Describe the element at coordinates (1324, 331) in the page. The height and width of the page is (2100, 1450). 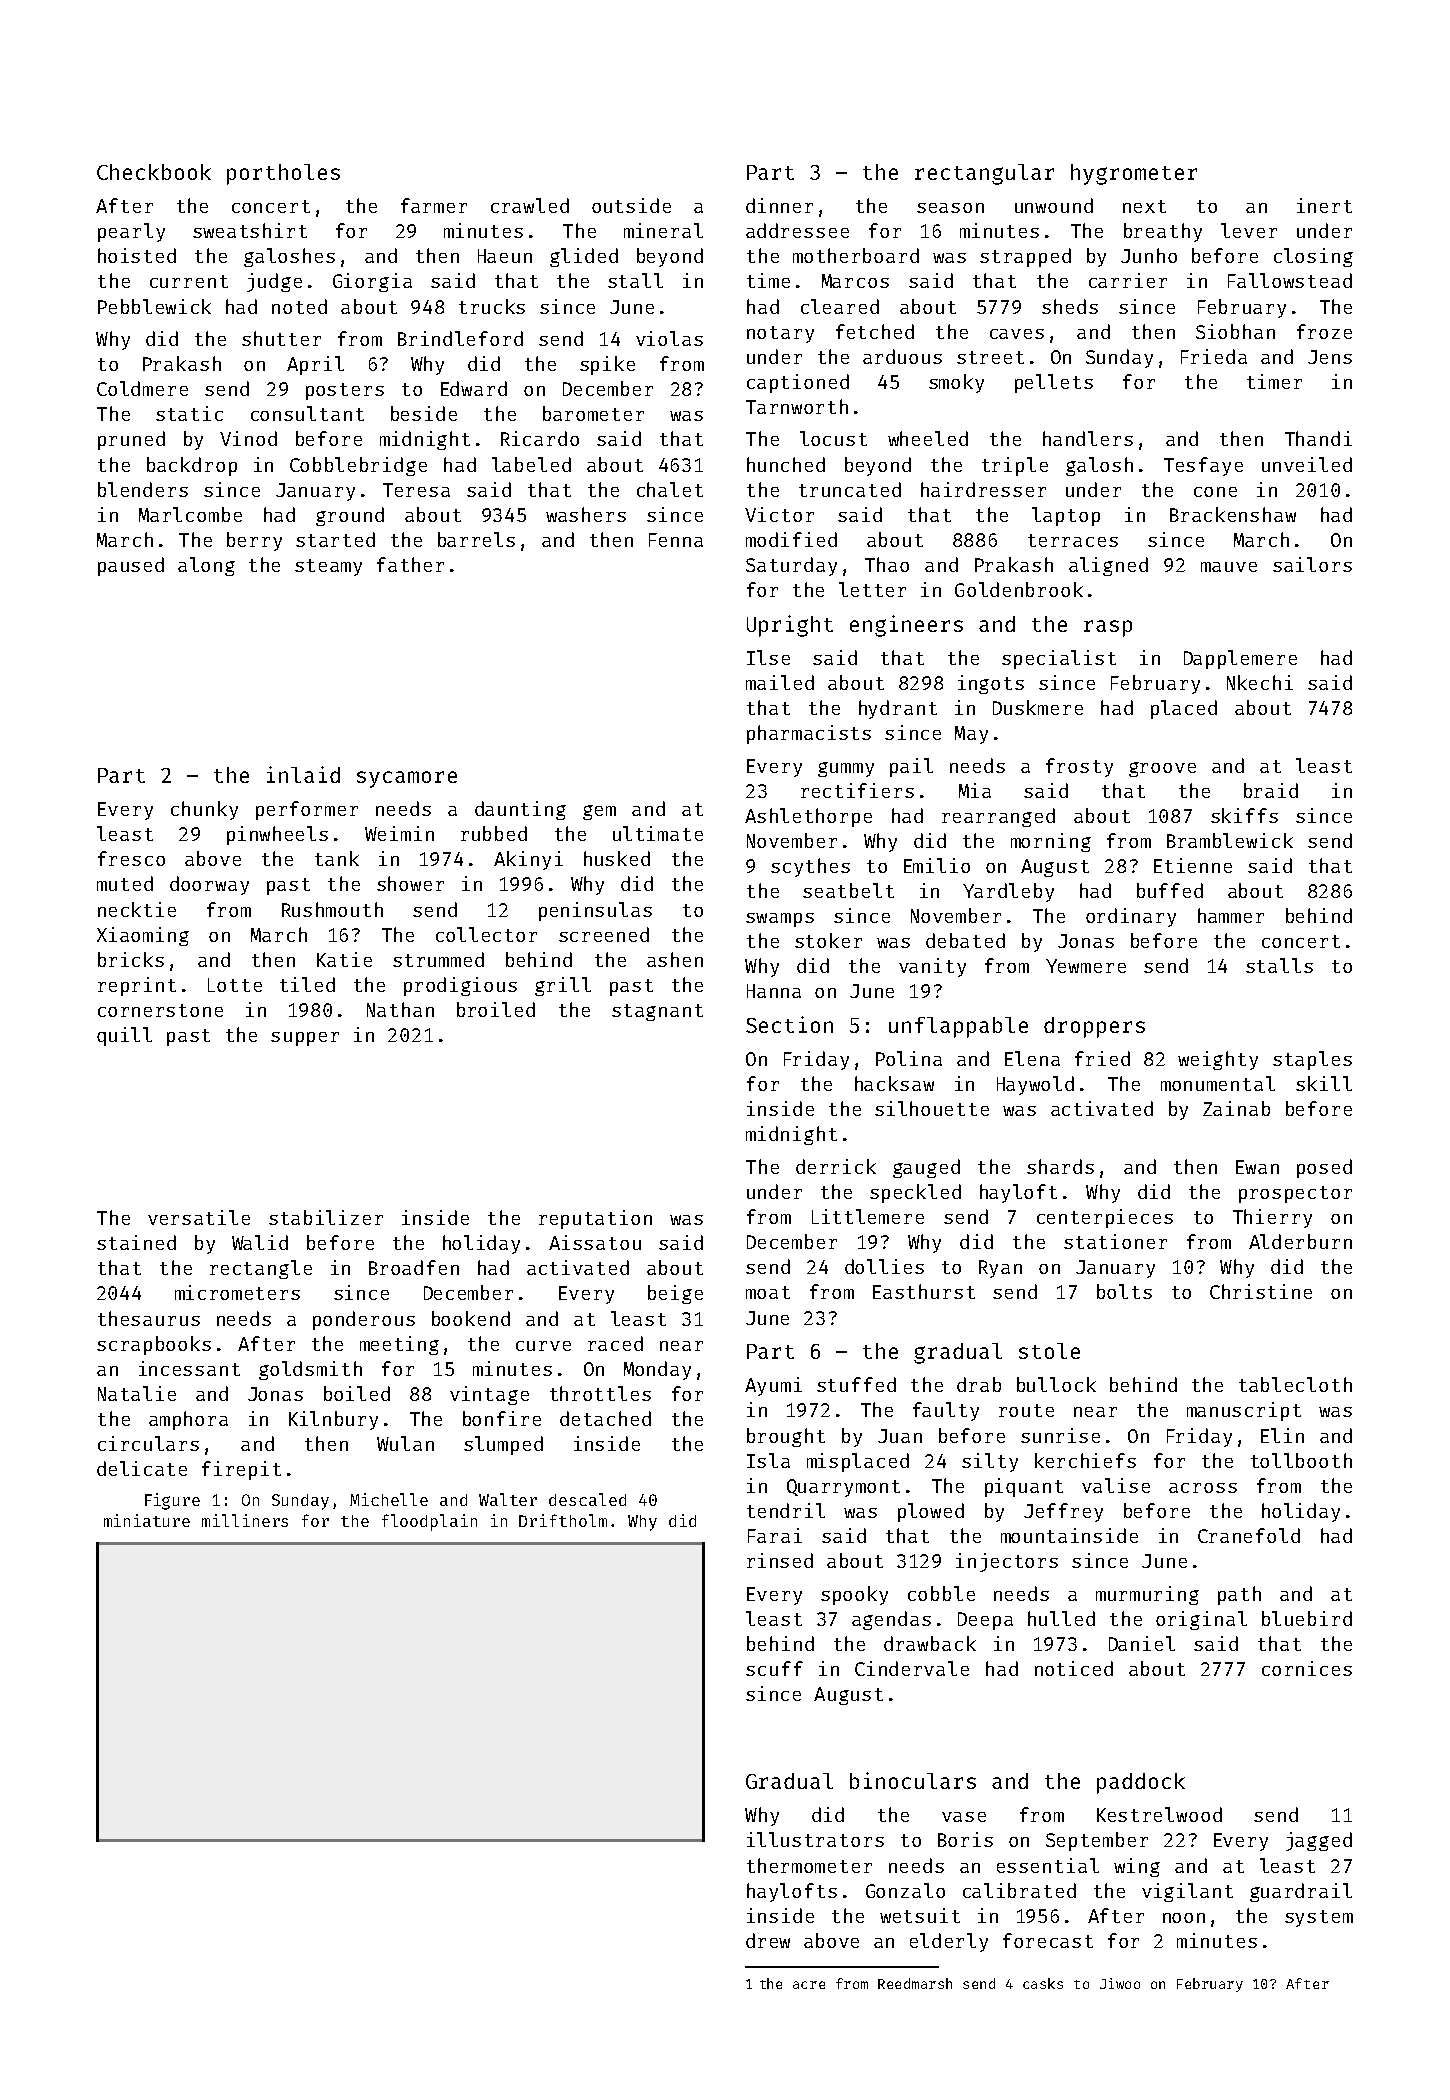
I see `froze` at that location.
